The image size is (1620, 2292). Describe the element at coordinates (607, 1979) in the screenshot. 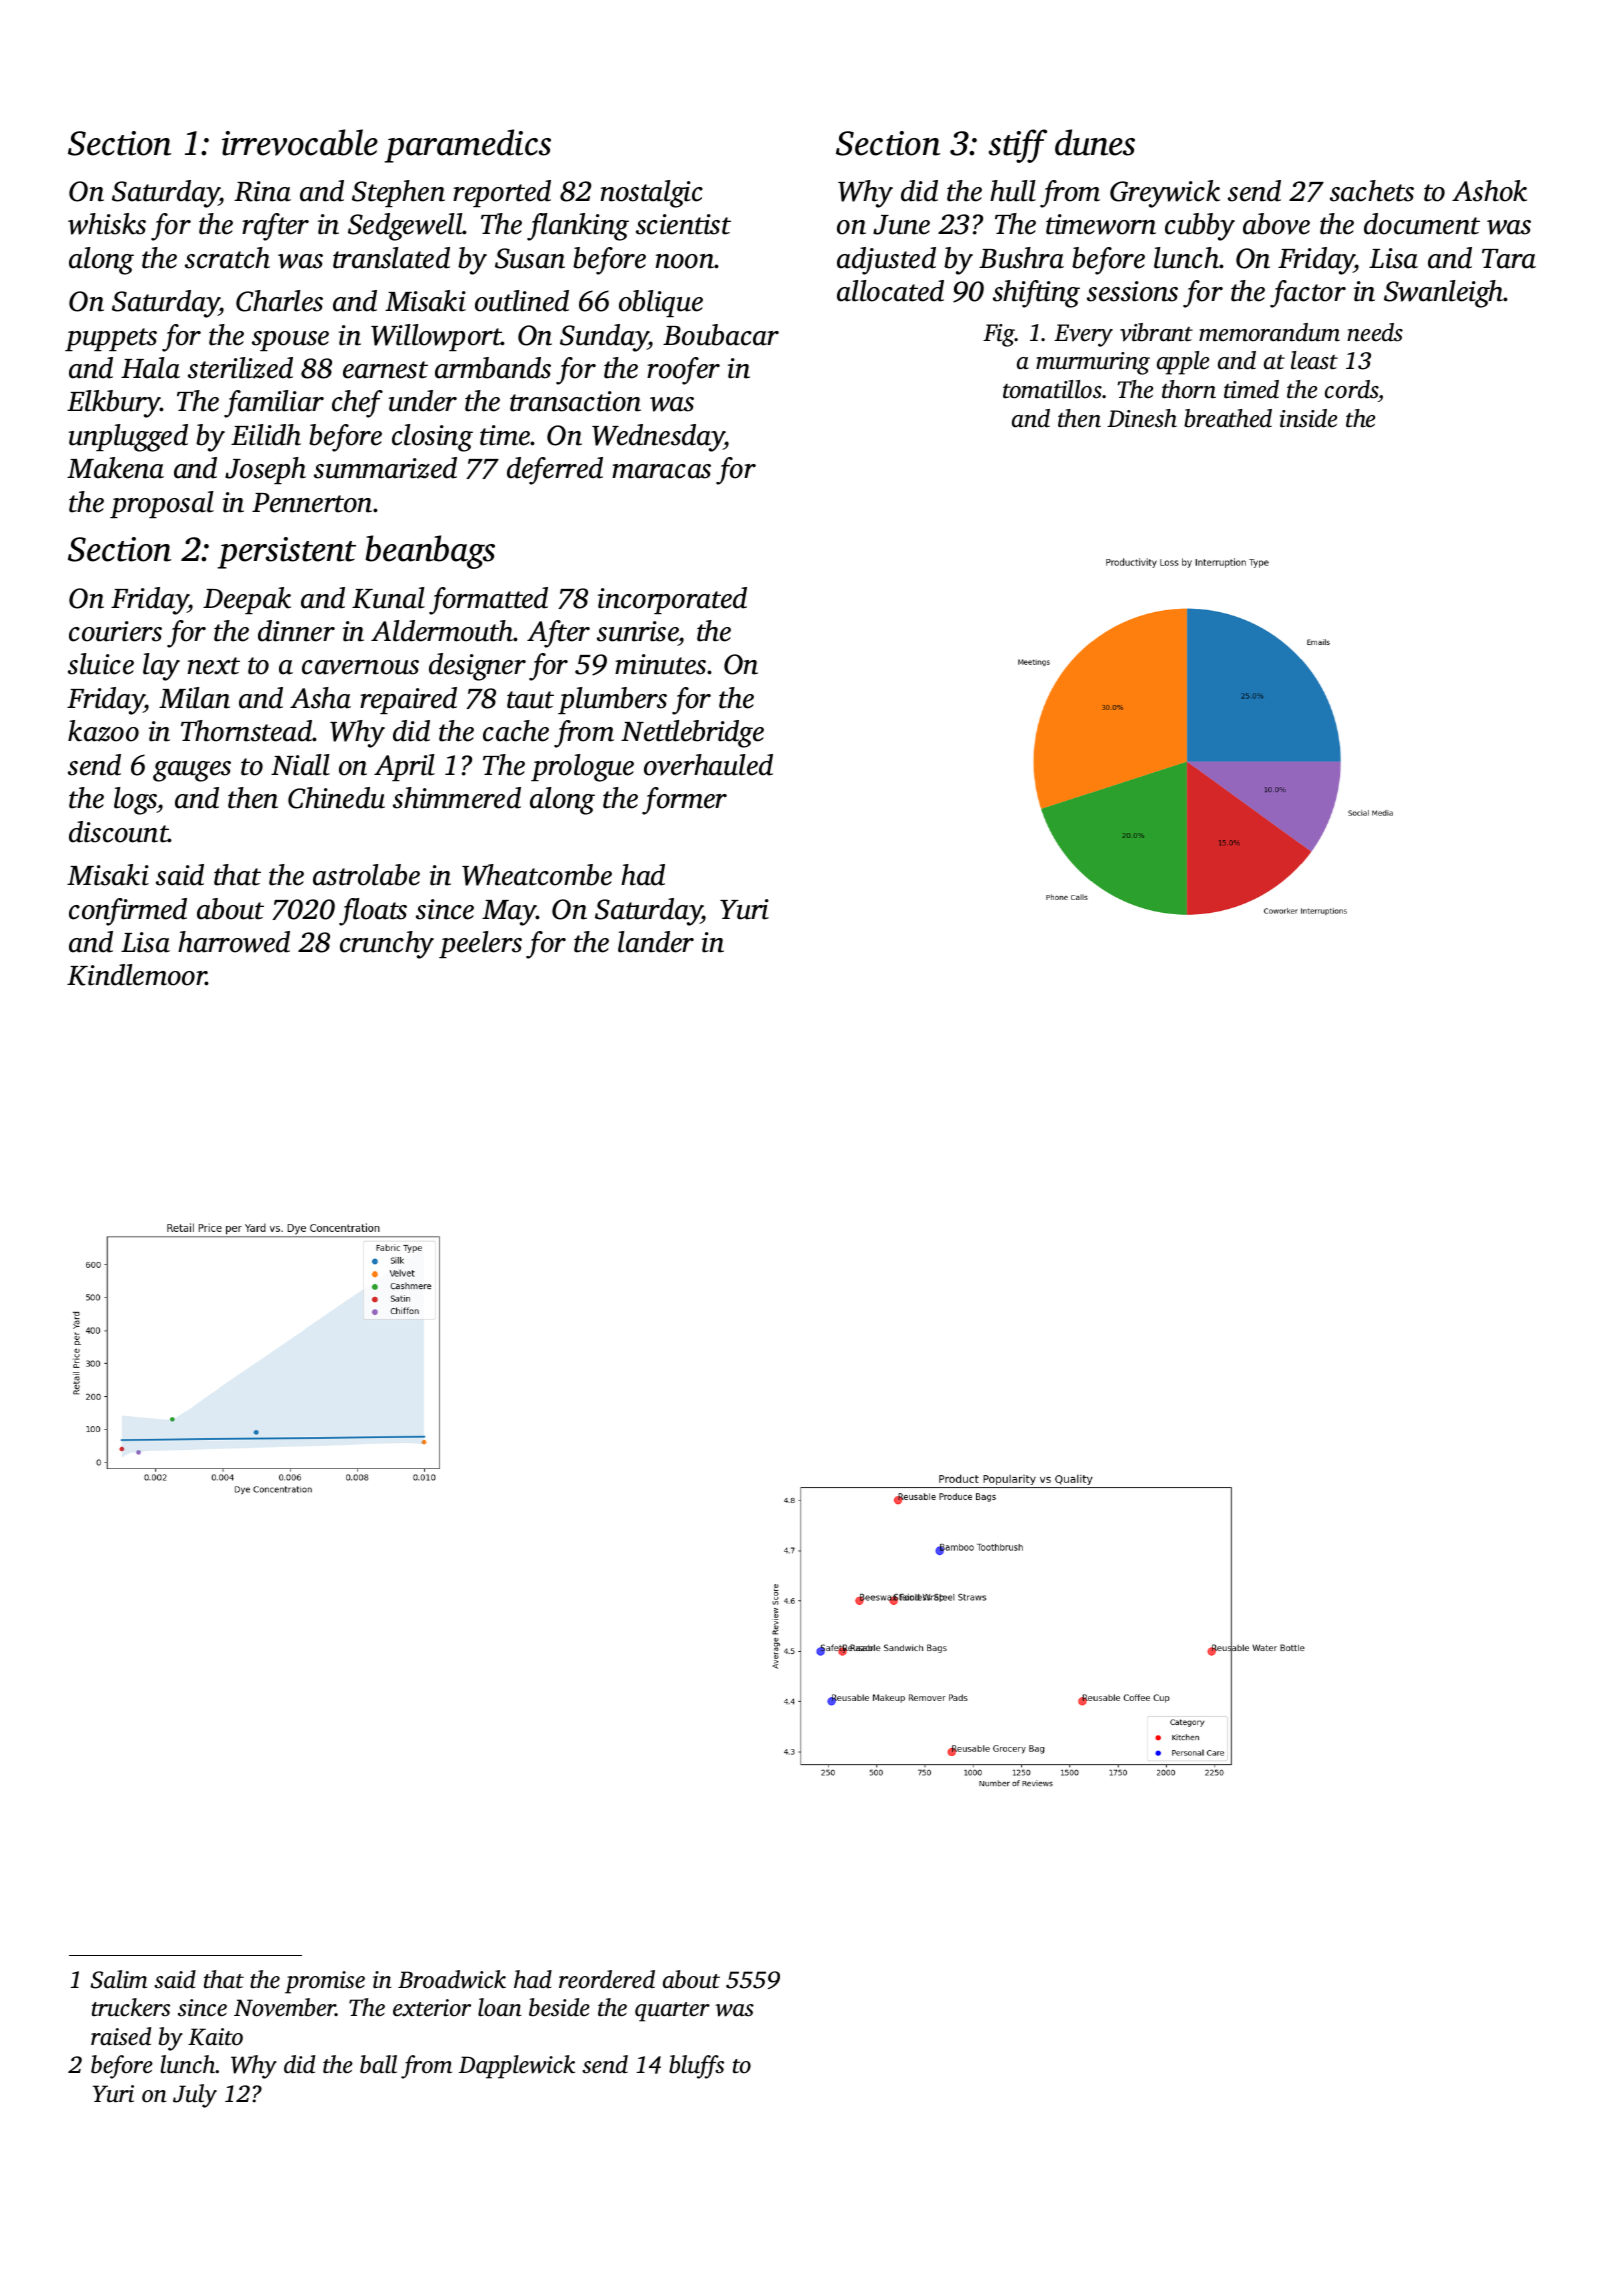

I see `reordered` at that location.
